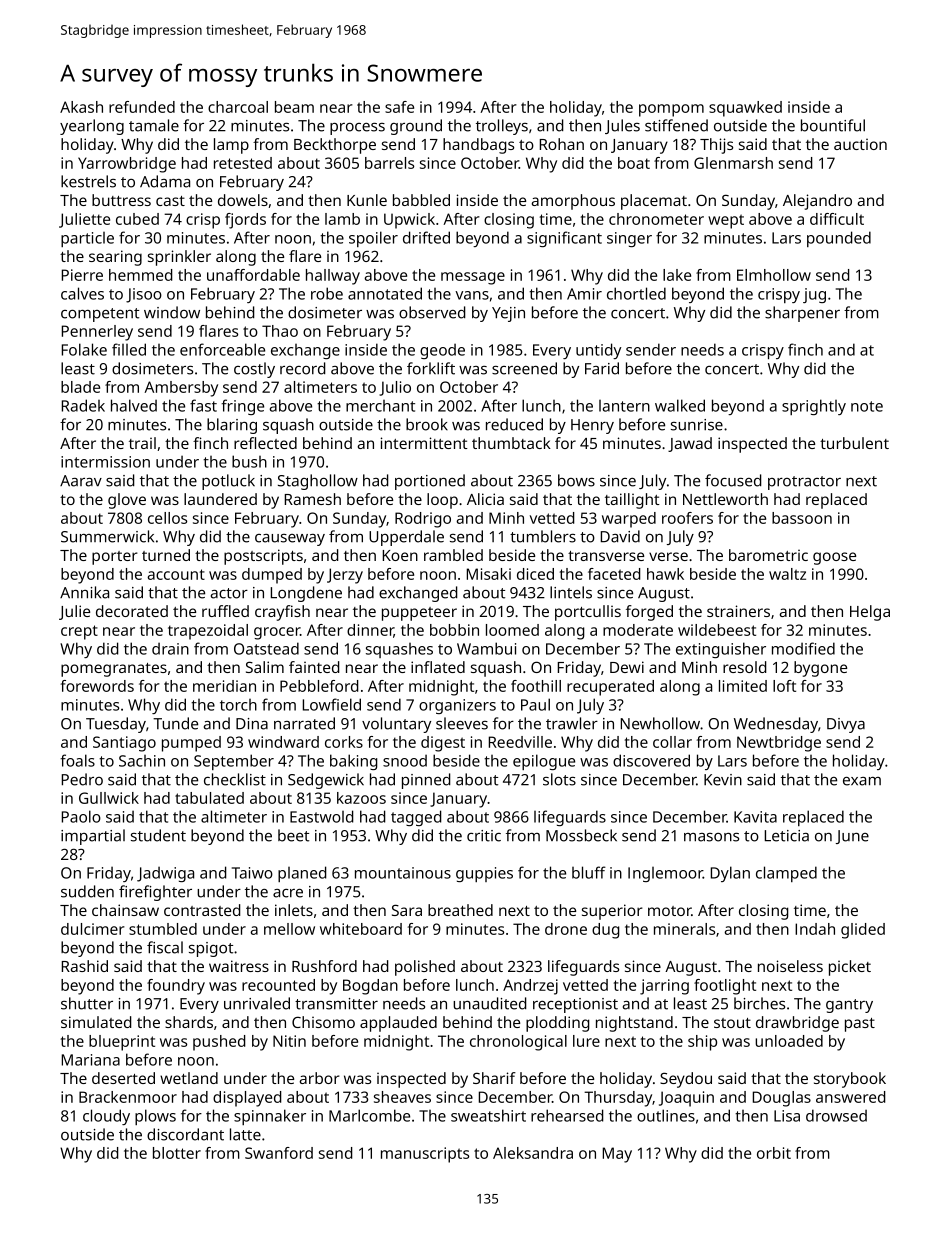  I want to click on potluck, so click(228, 482).
